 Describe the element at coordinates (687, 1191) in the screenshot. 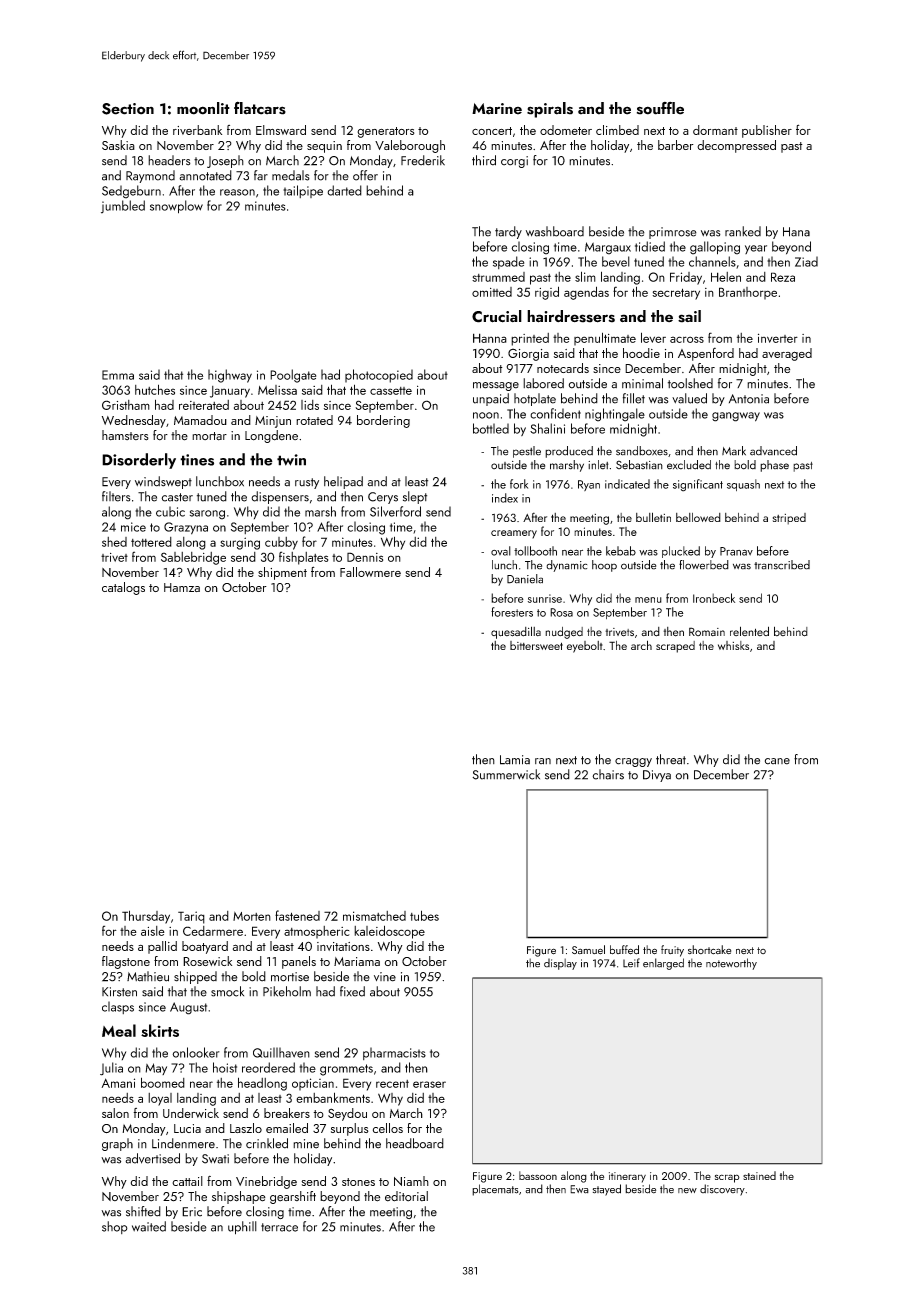

I see `new` at that location.
